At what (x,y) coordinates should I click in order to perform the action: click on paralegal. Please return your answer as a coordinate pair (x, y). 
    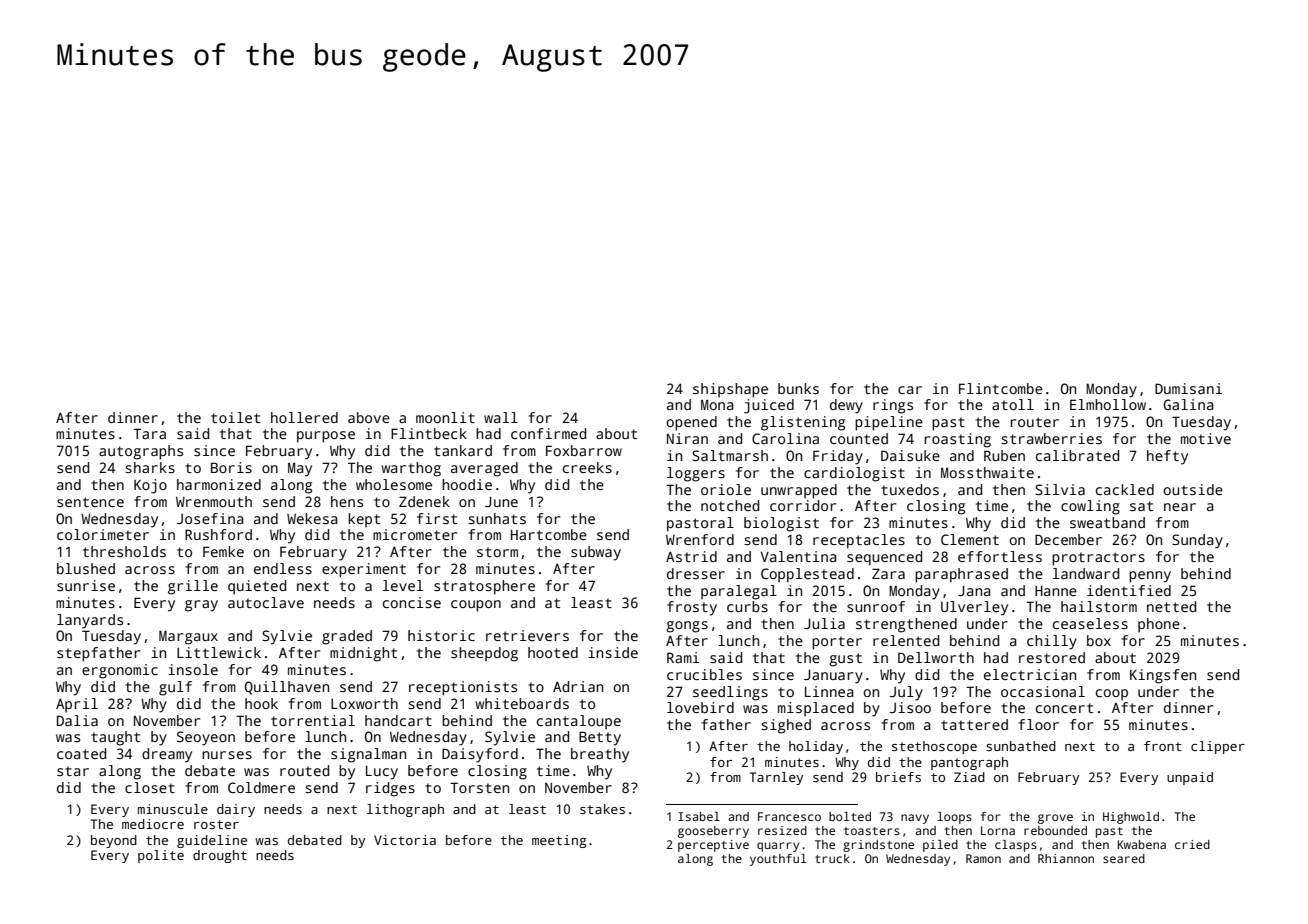
    Looking at the image, I should click on (739, 592).
